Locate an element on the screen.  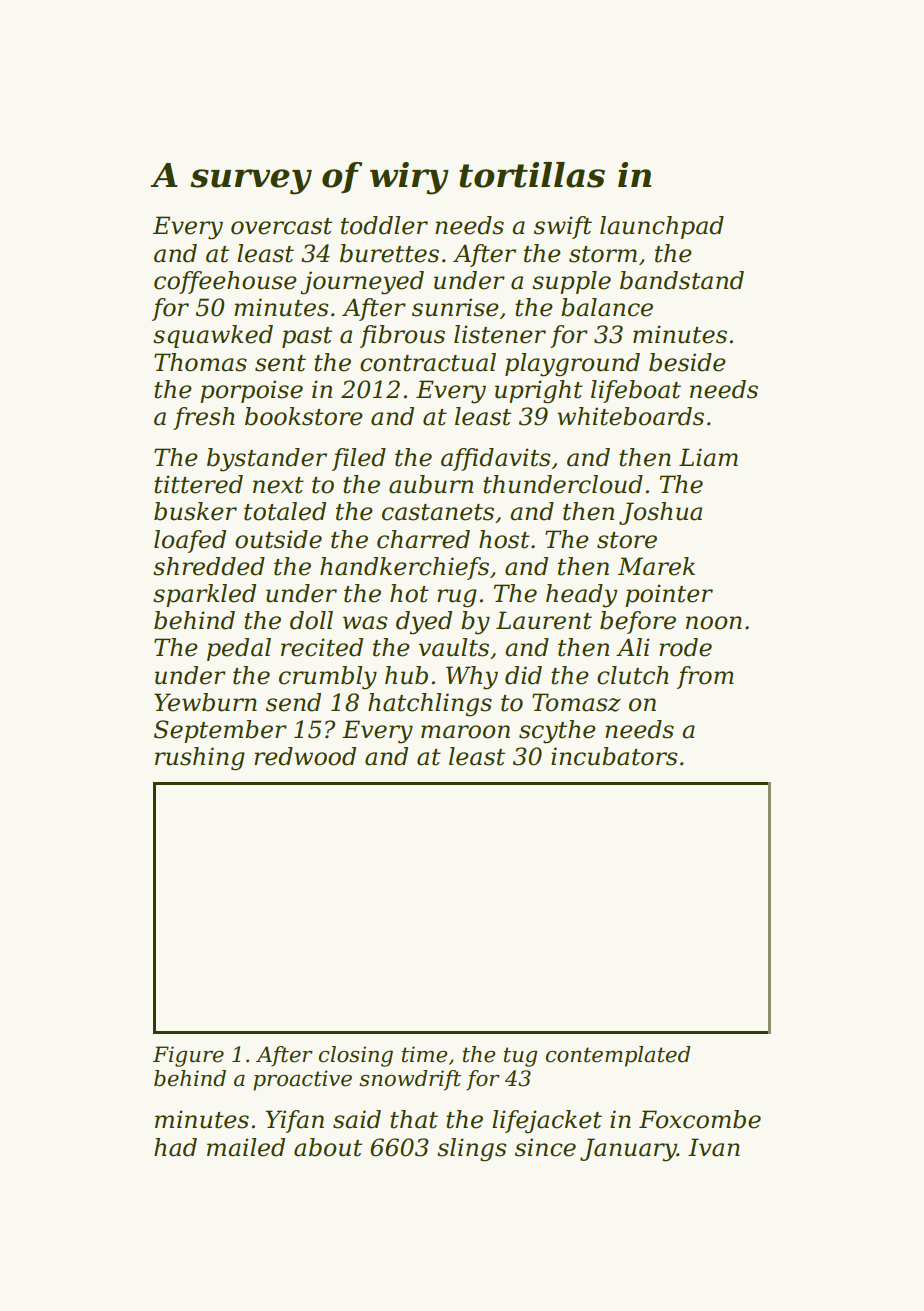
did is located at coordinates (523, 675).
